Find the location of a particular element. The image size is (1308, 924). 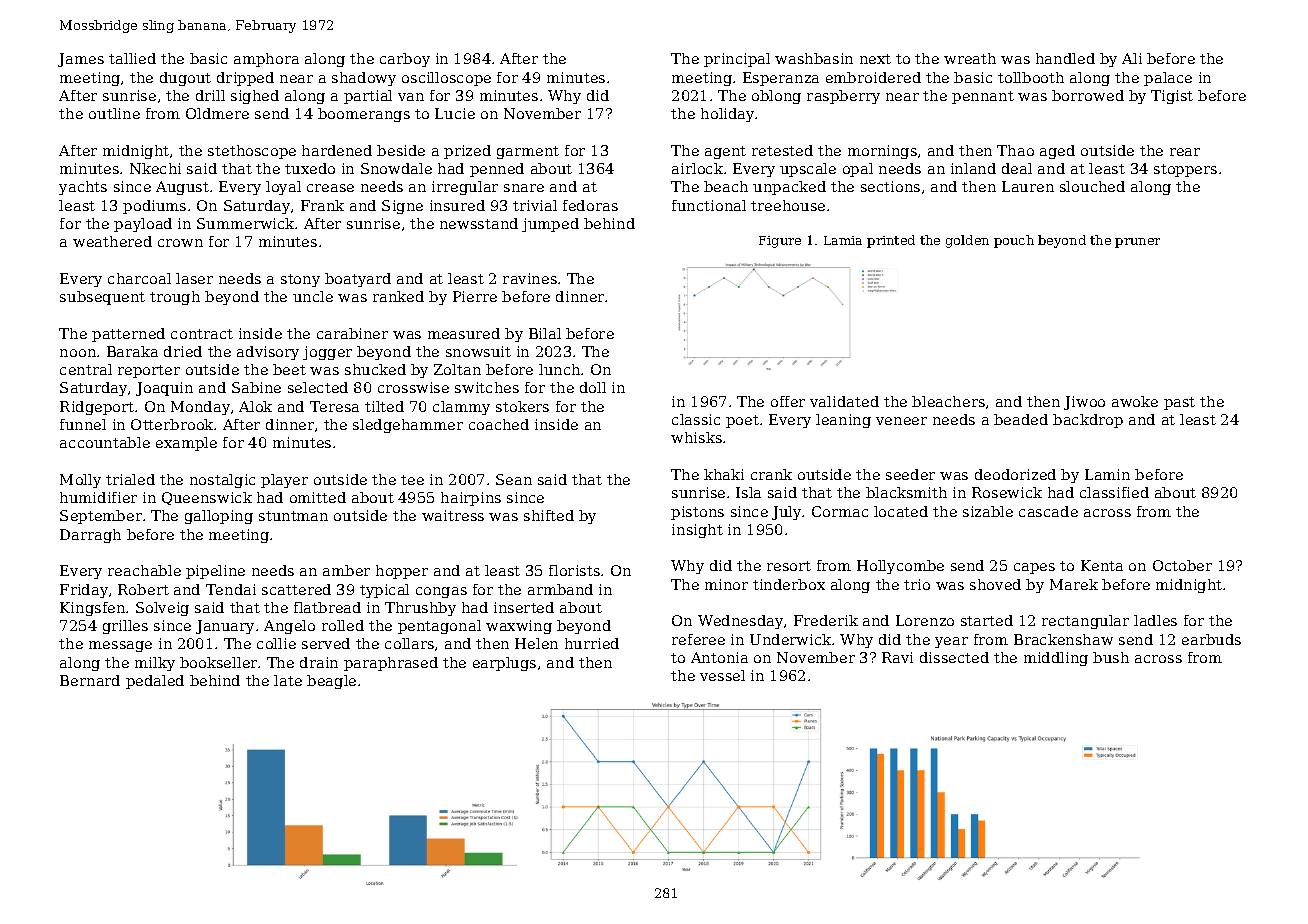

cascade is located at coordinates (1048, 511).
